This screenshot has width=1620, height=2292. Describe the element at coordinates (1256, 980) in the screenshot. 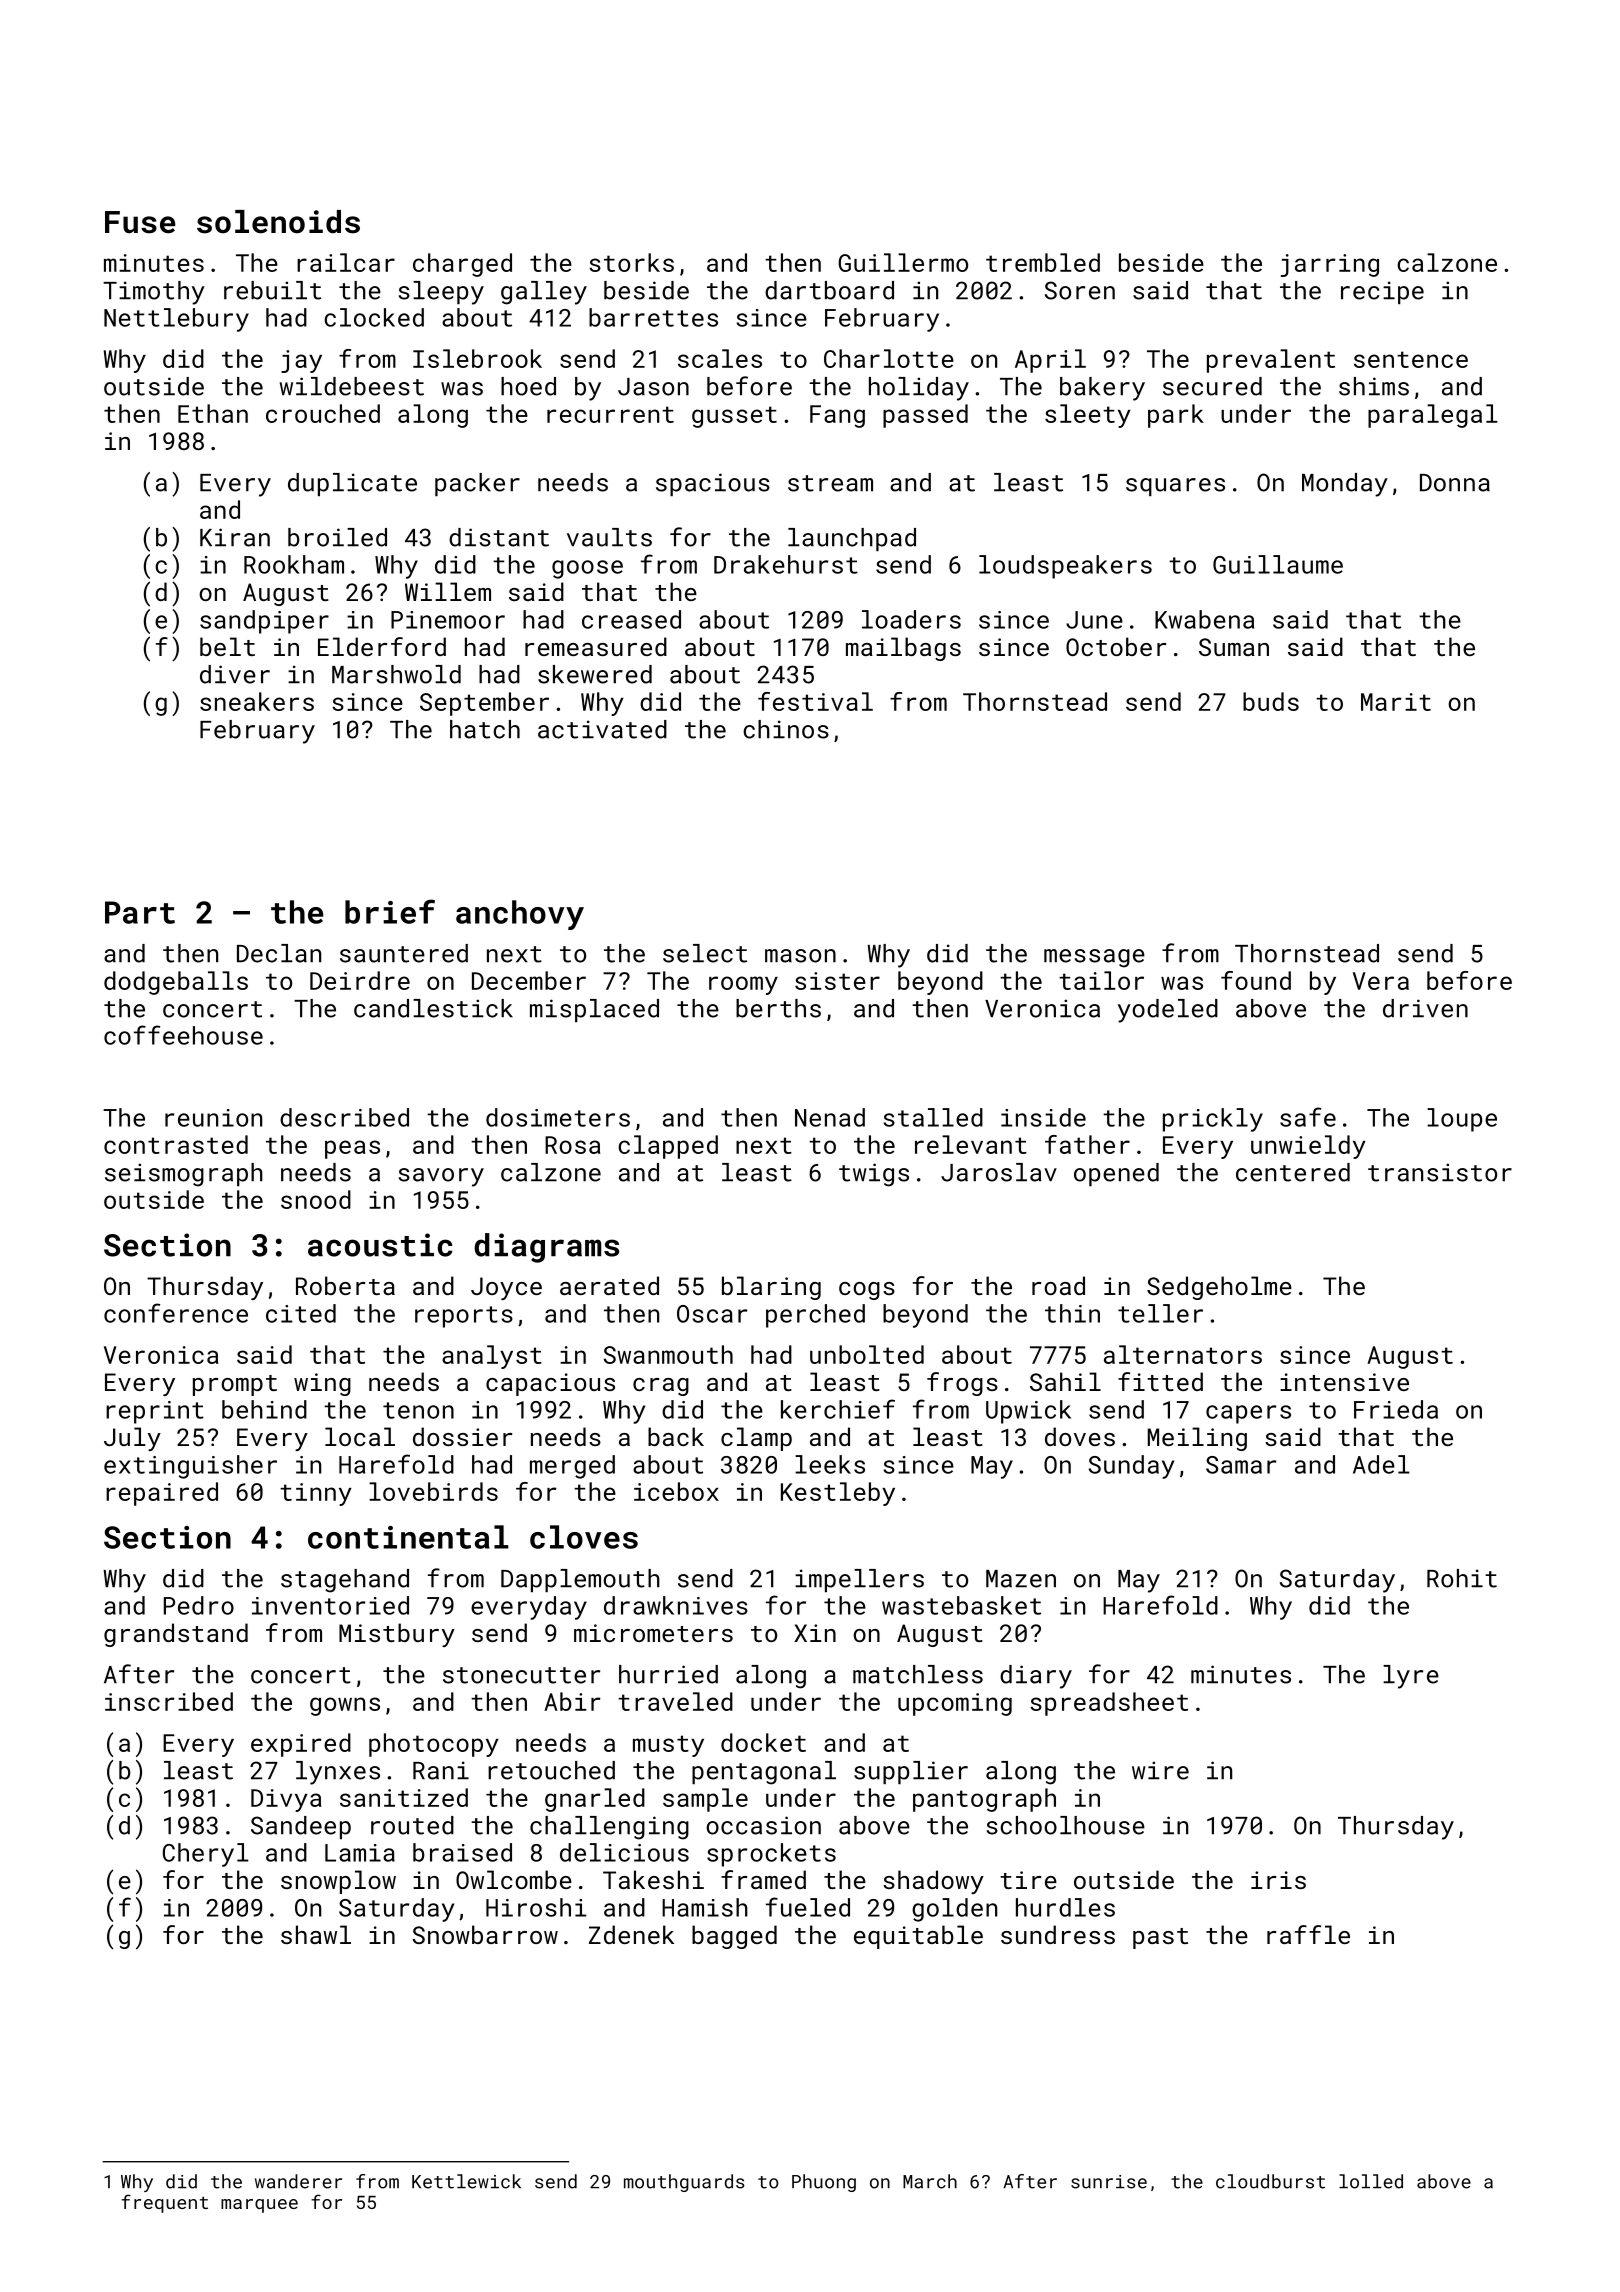

I see `found` at that location.
